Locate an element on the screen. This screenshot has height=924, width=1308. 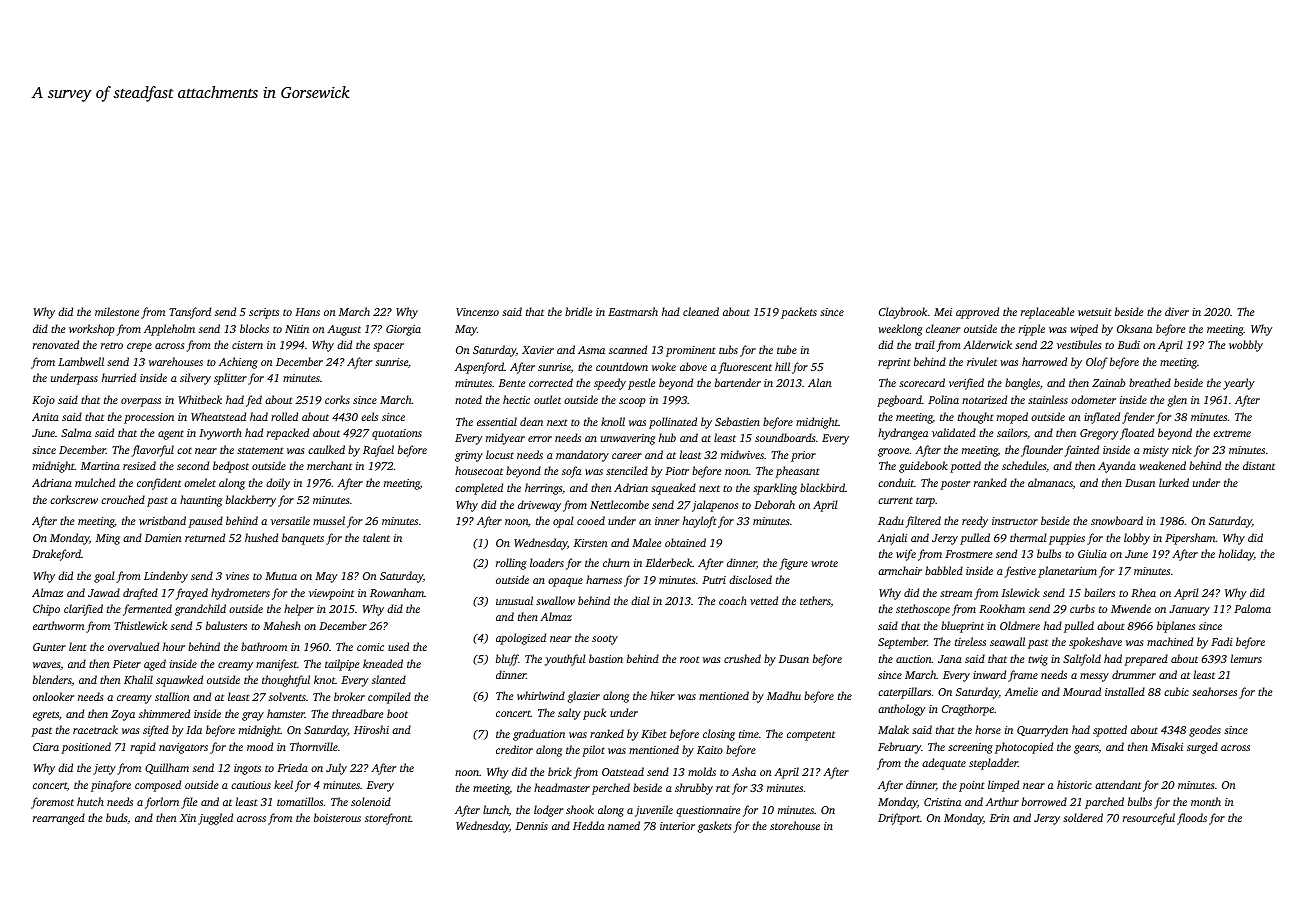
Quarryden is located at coordinates (1042, 731).
